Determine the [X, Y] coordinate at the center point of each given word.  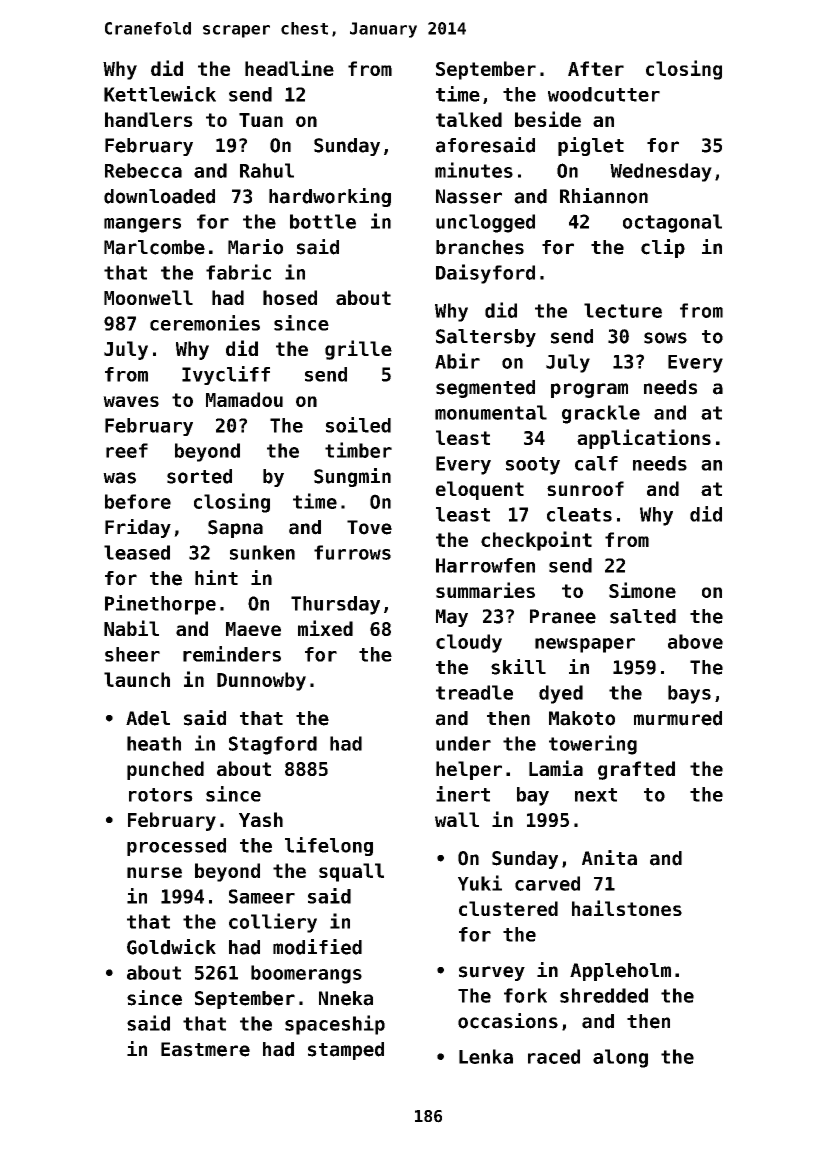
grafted [636, 770]
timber [358, 450]
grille [358, 350]
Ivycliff [226, 375]
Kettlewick [160, 94]
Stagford [273, 745]
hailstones [627, 908]
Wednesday [661, 172]
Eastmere [205, 1049]
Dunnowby [261, 681]
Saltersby [486, 338]
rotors [161, 795]
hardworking [330, 197]
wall [457, 819]
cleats [579, 514]
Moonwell [148, 297]
